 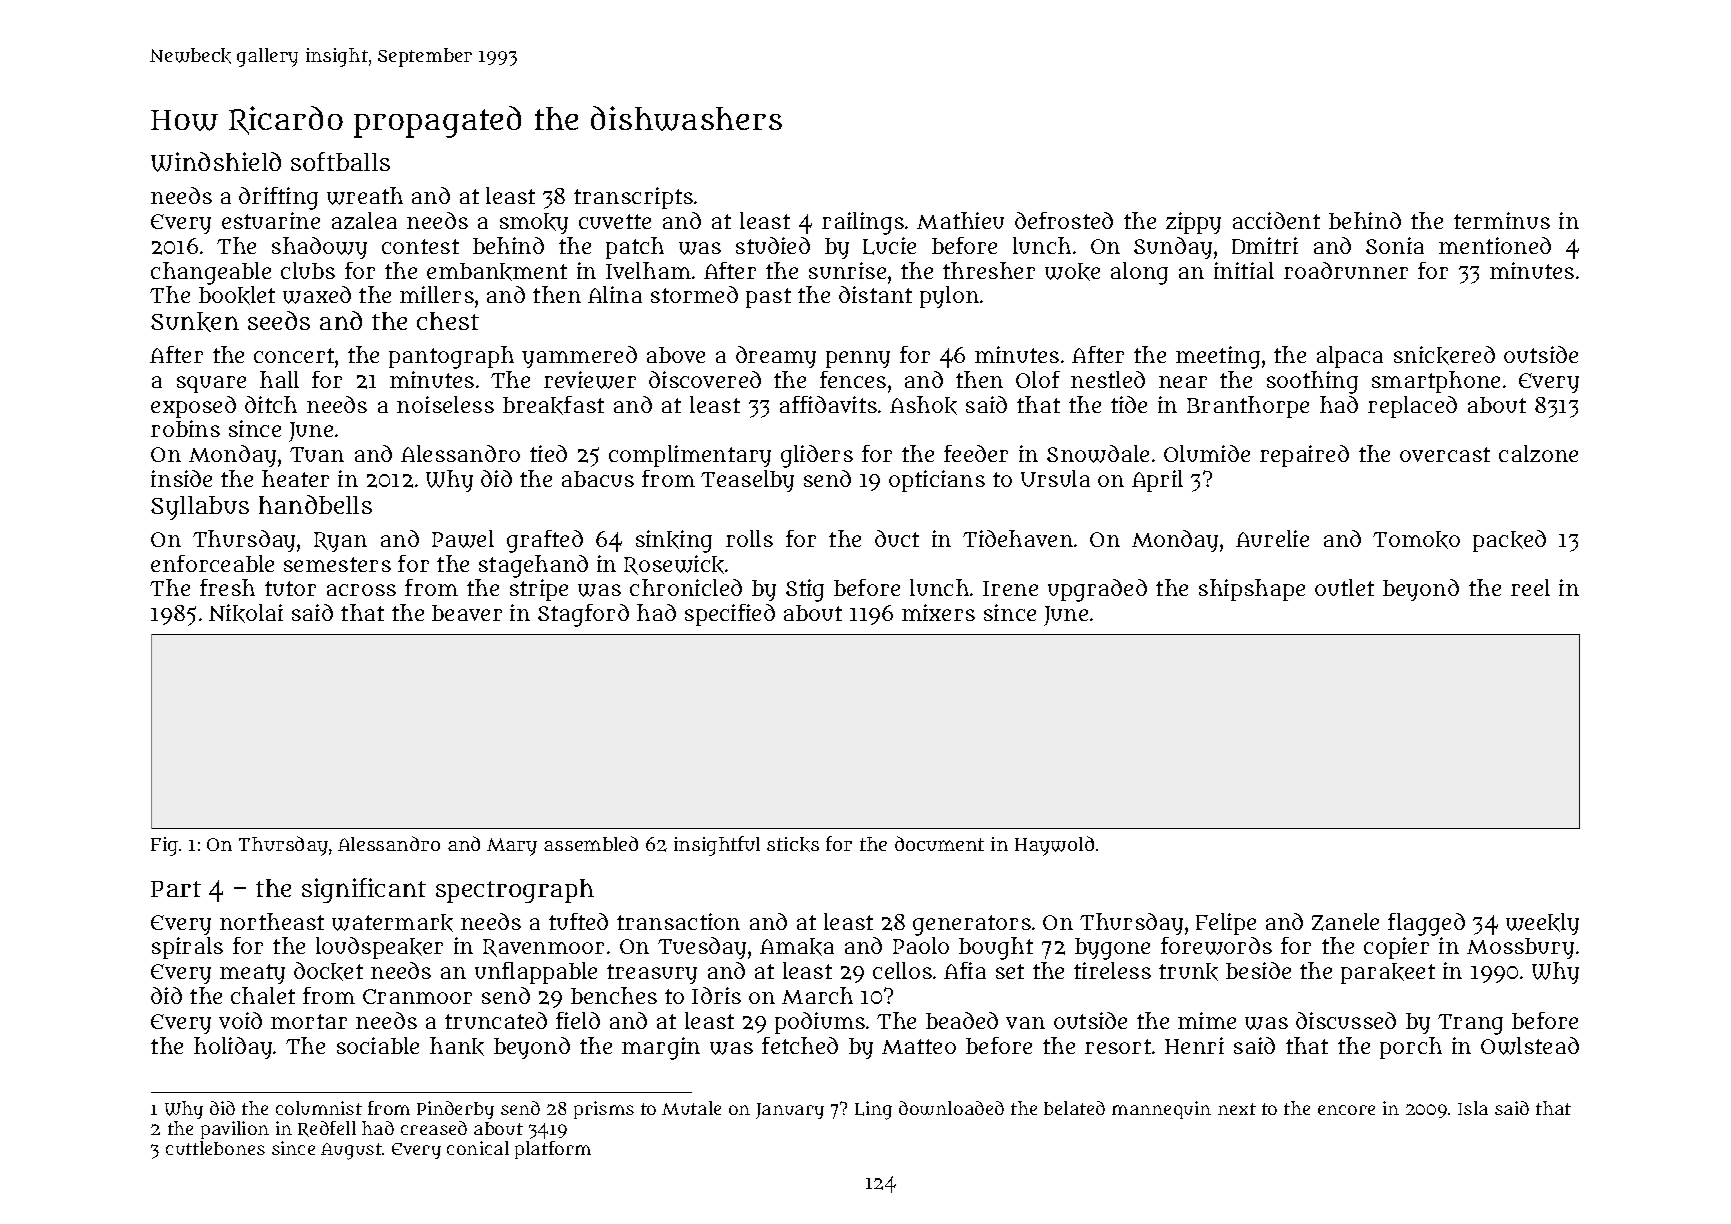 I want to click on reviewer, so click(x=590, y=380).
